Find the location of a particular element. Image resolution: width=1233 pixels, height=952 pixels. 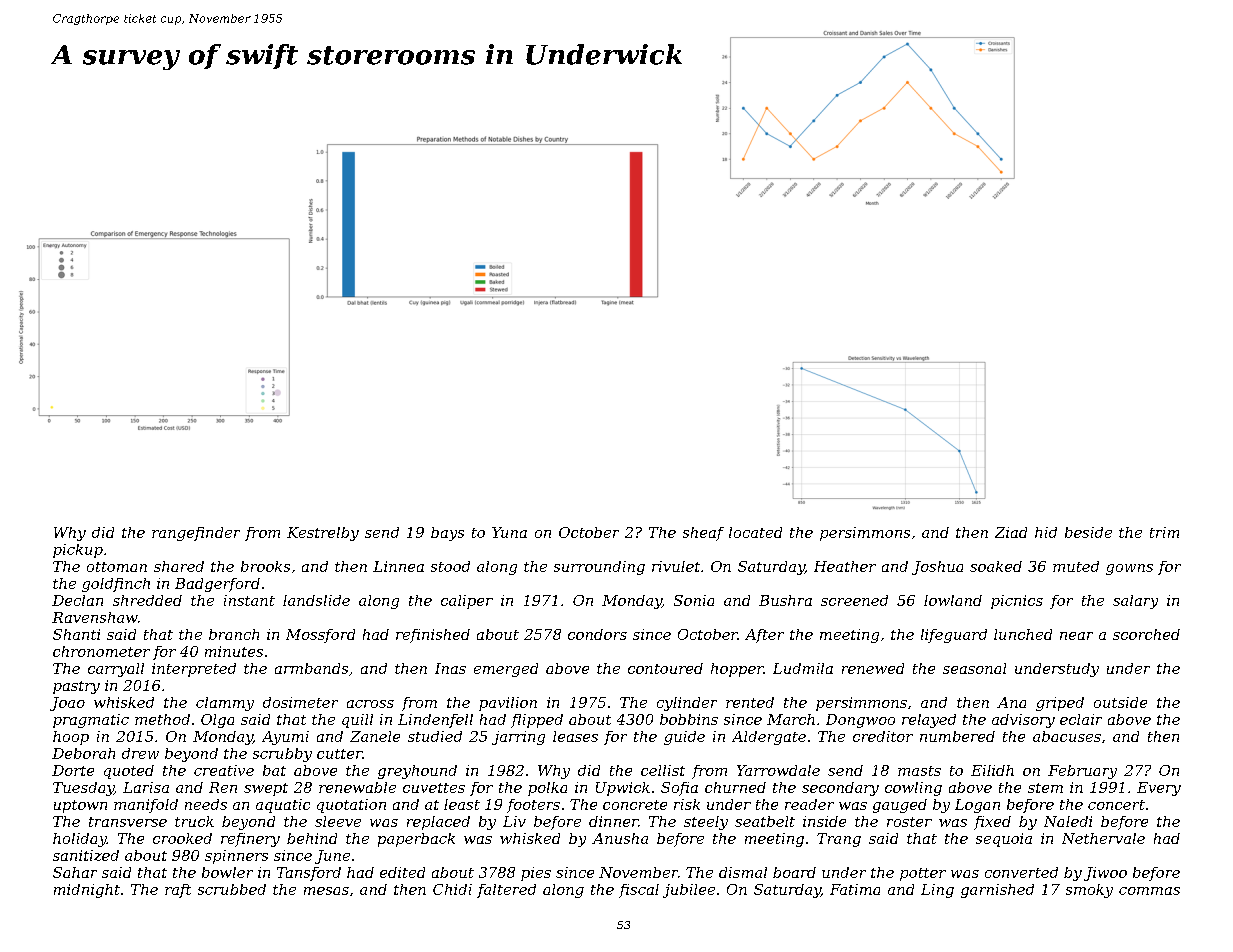

Nethervale is located at coordinates (1103, 838).
